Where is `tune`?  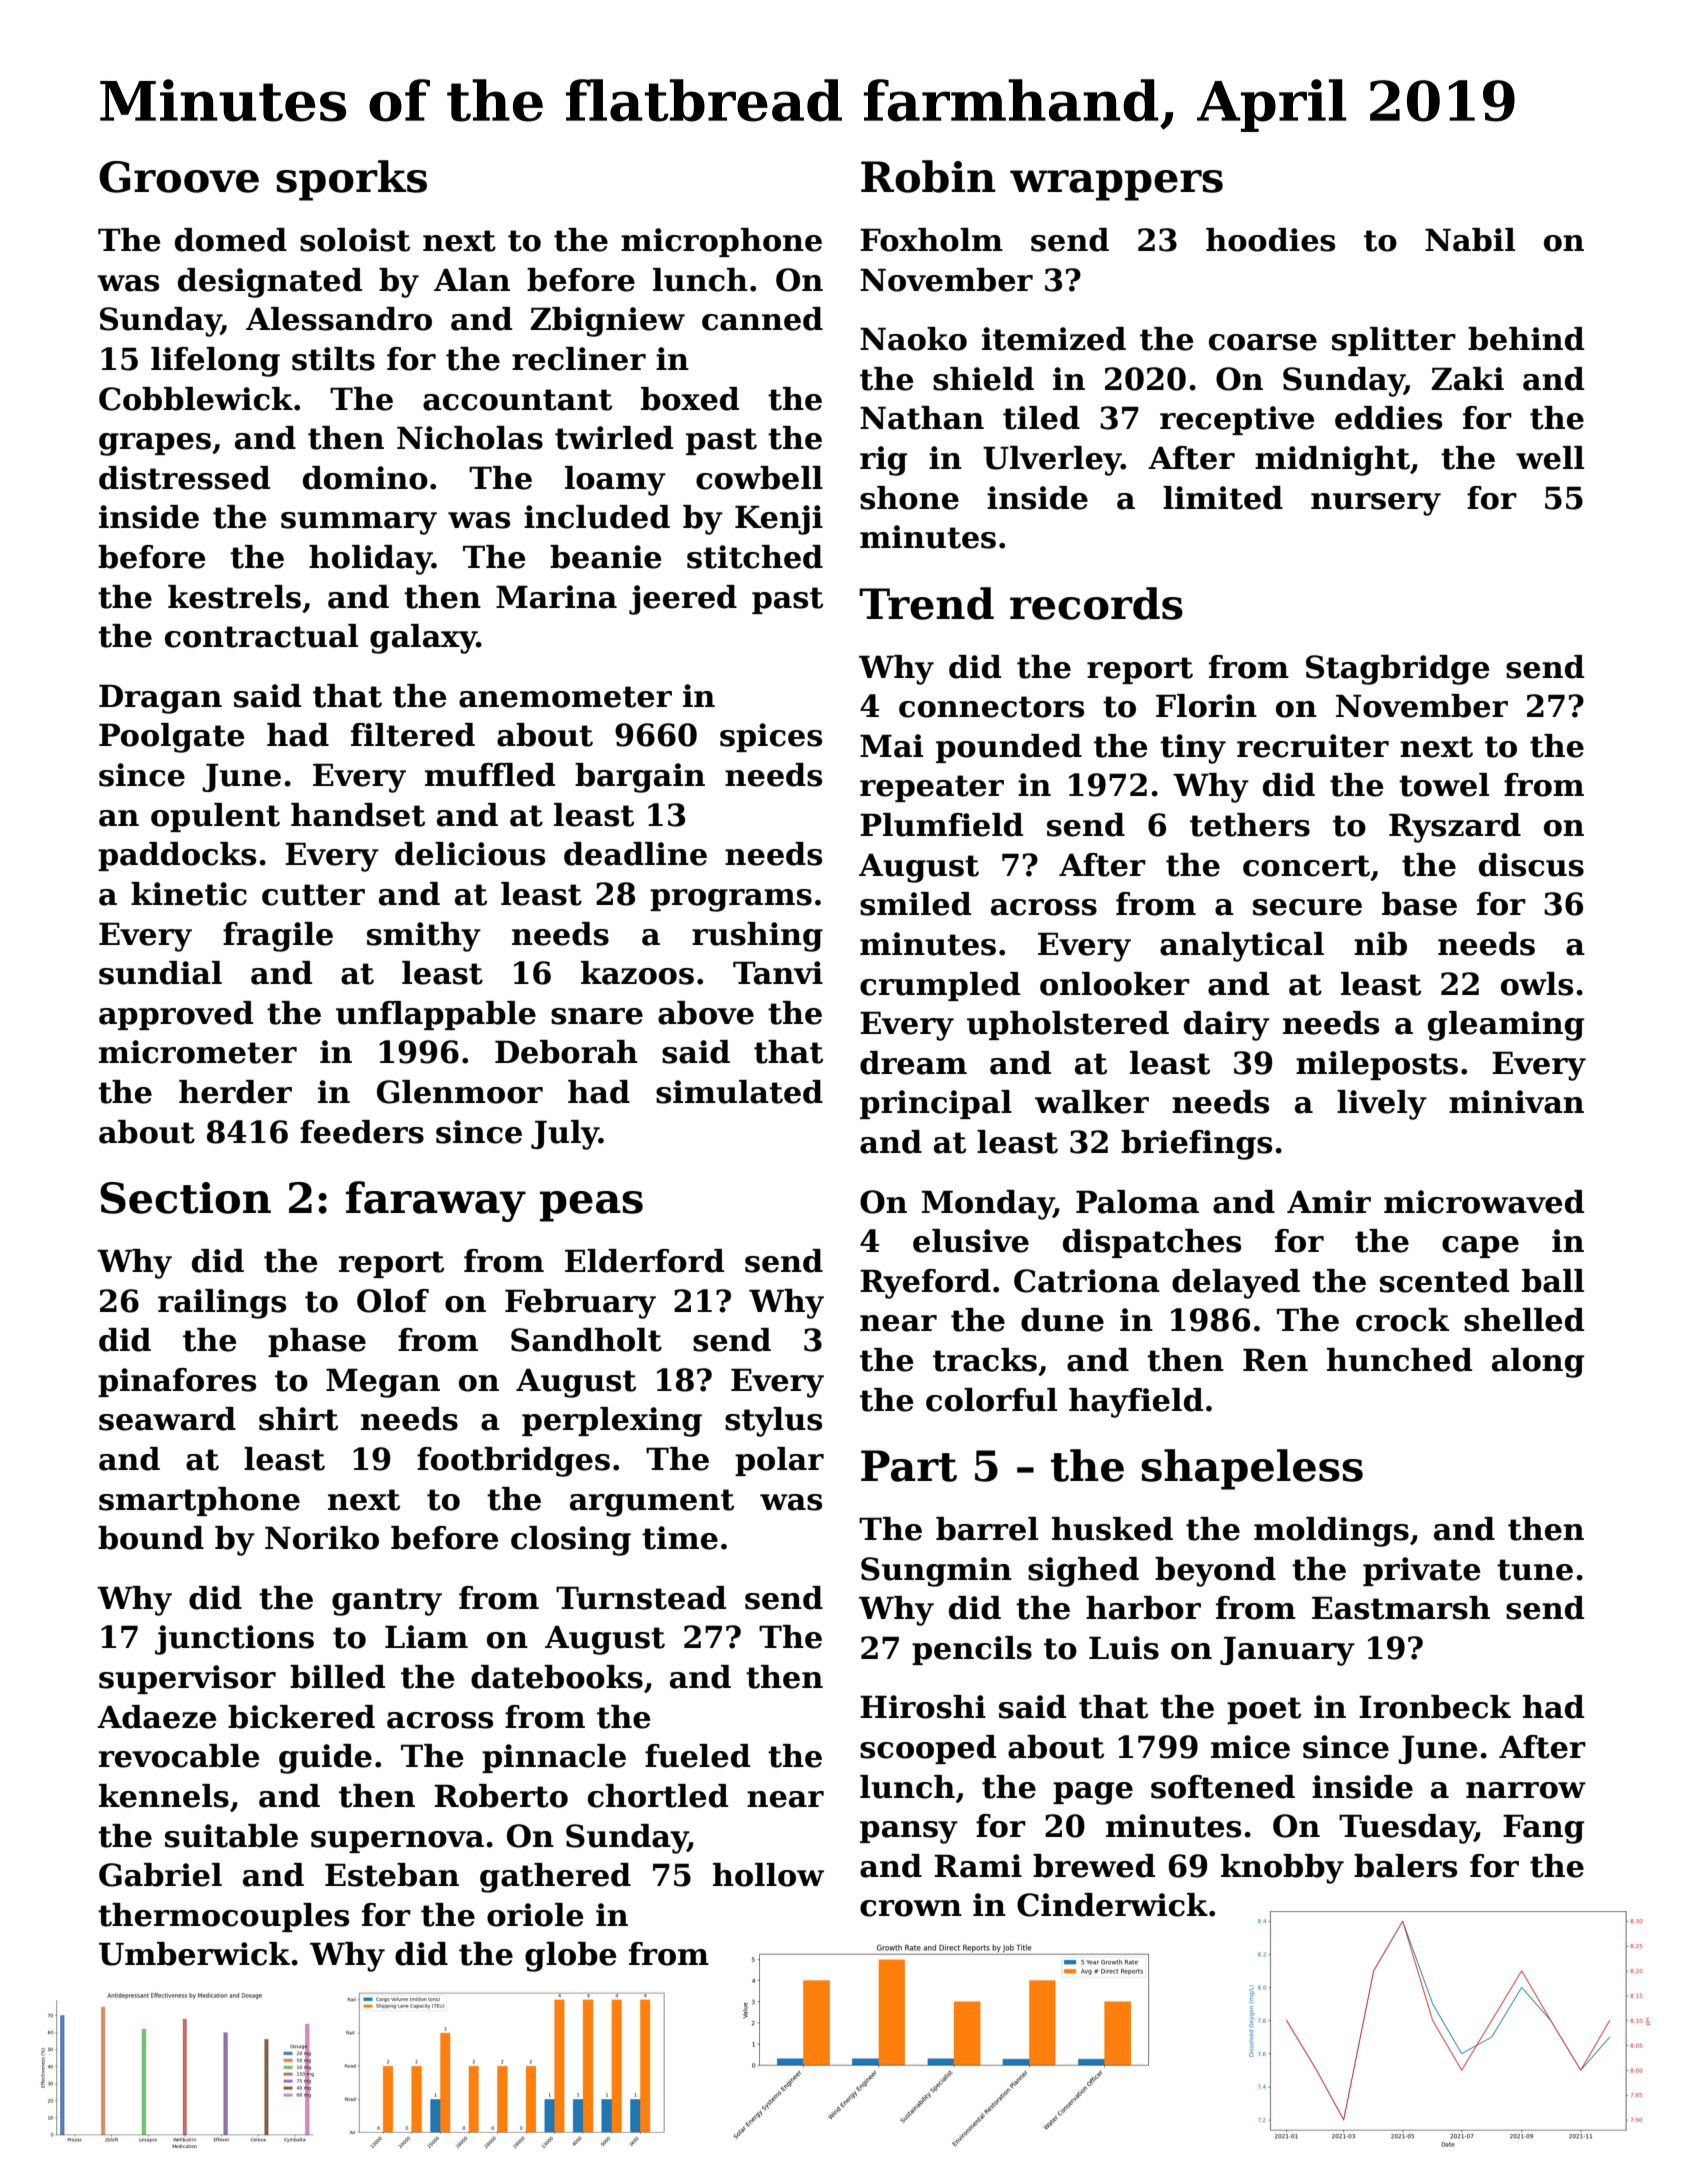
tune is located at coordinates (1535, 1570).
